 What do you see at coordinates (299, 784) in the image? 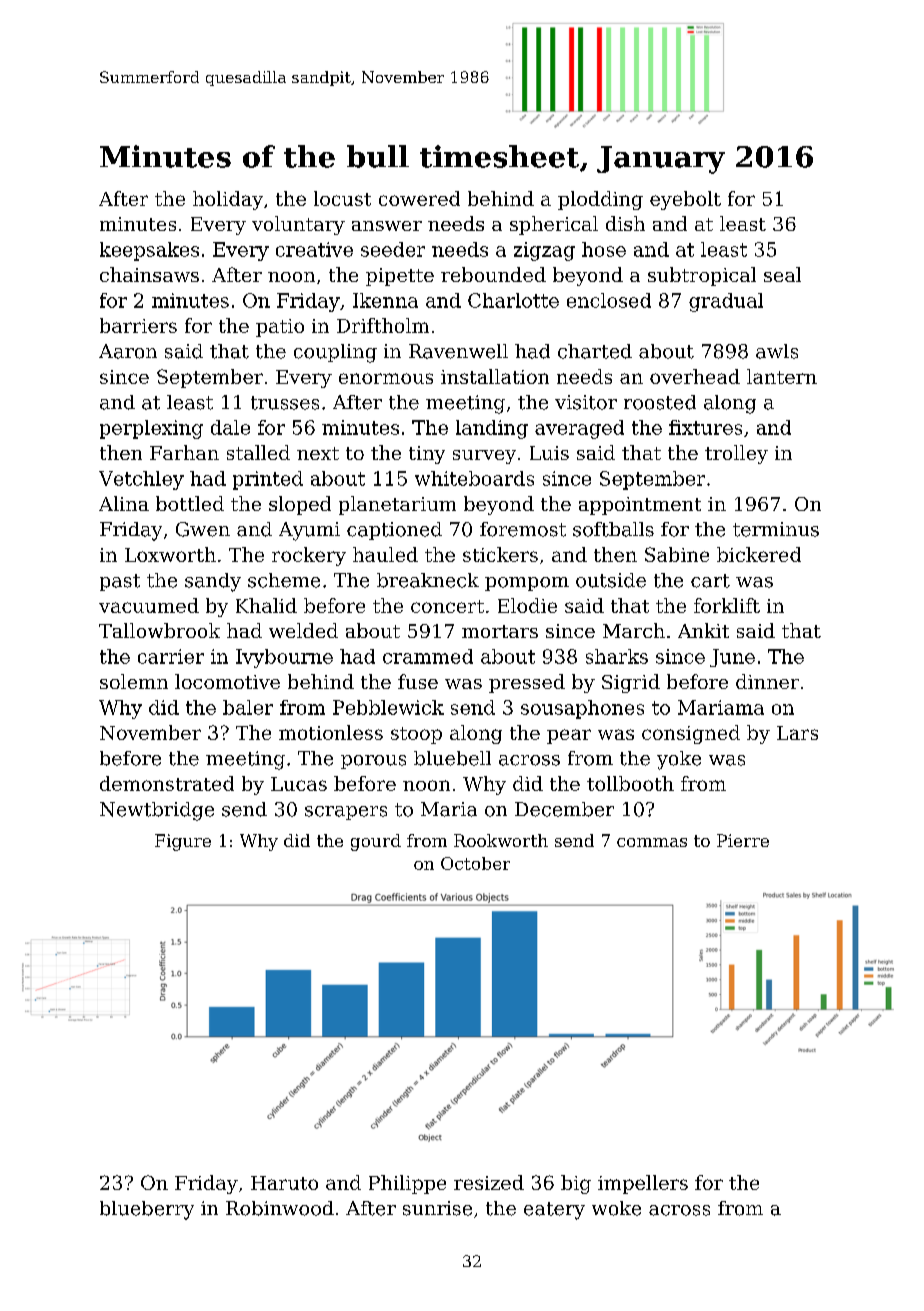
I see `Lucas` at bounding box center [299, 784].
